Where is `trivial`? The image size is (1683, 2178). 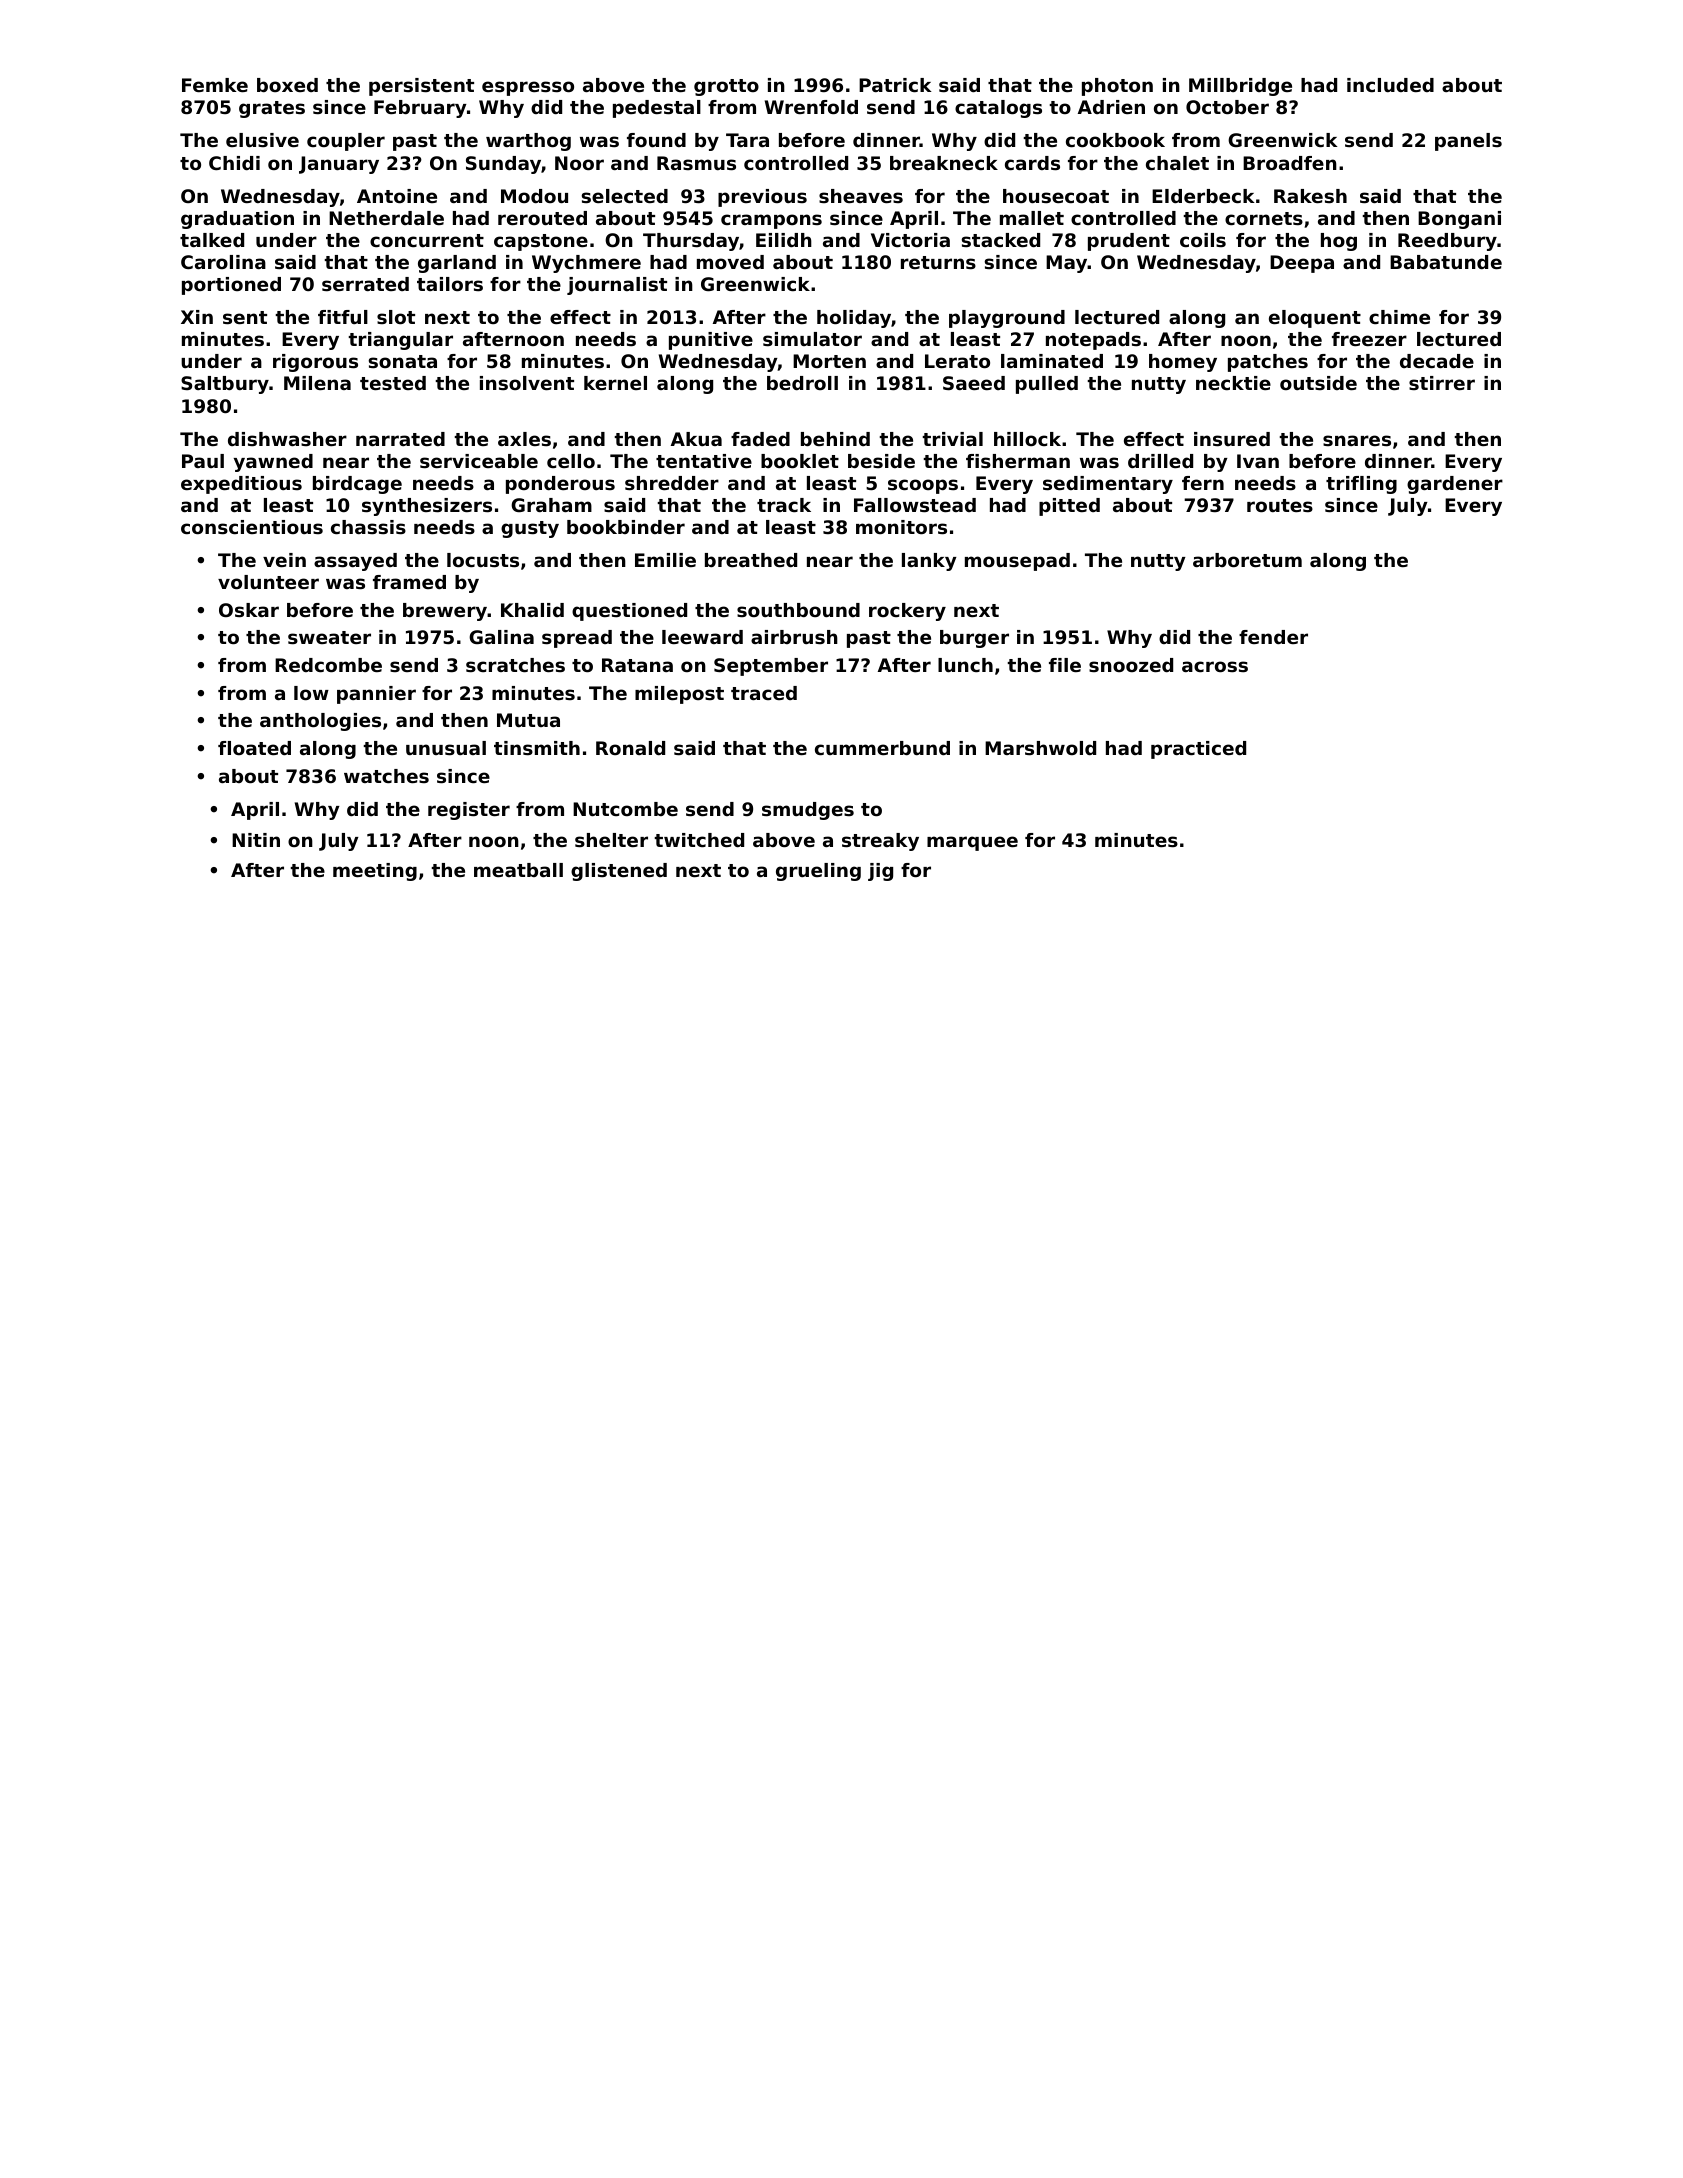
trivial is located at coordinates (952, 439).
